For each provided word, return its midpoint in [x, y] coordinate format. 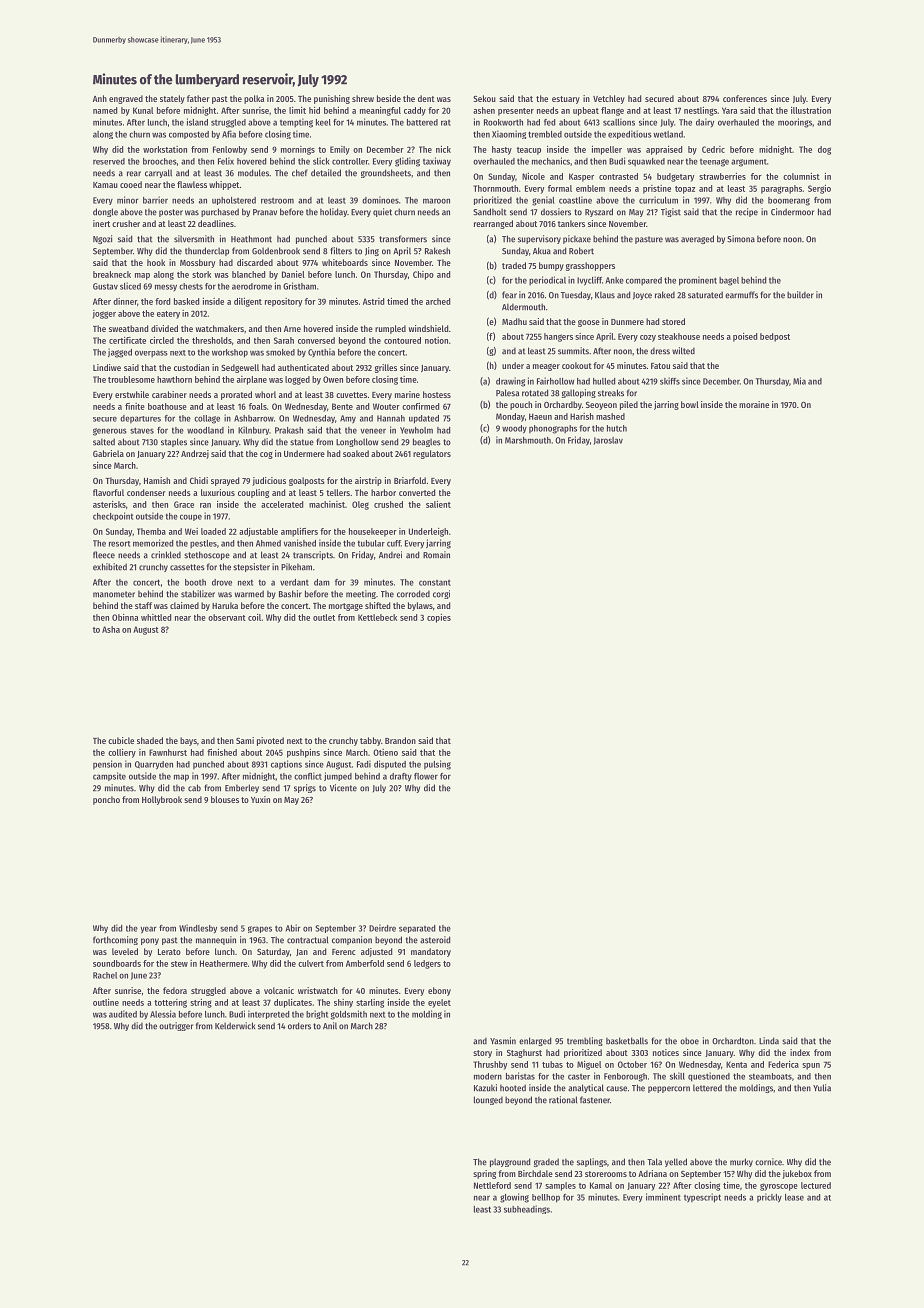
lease [794, 1197]
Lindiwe [107, 367]
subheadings [527, 1209]
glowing [514, 1198]
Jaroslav [608, 441]
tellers [338, 492]
